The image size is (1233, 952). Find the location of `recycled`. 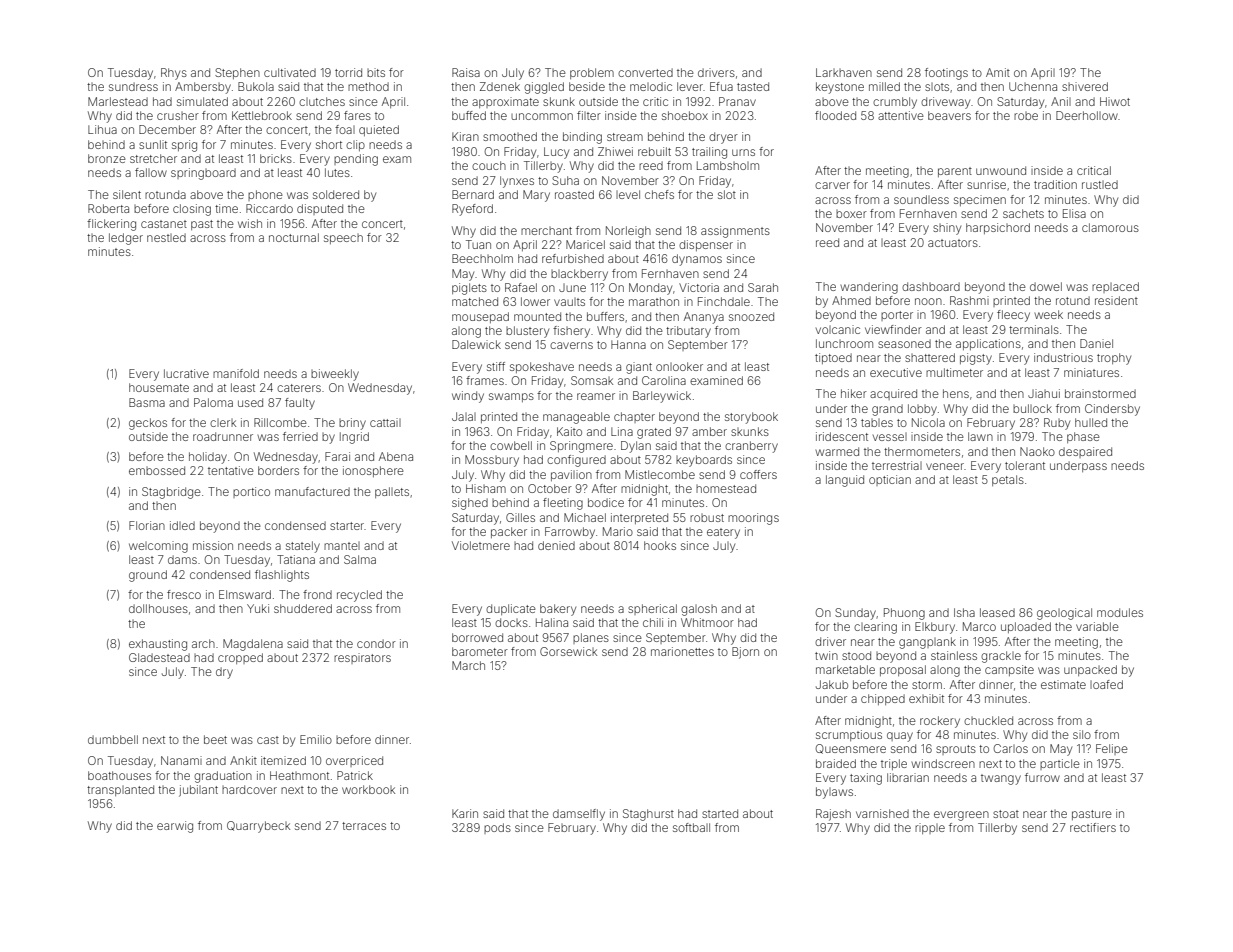

recycled is located at coordinates (359, 596).
